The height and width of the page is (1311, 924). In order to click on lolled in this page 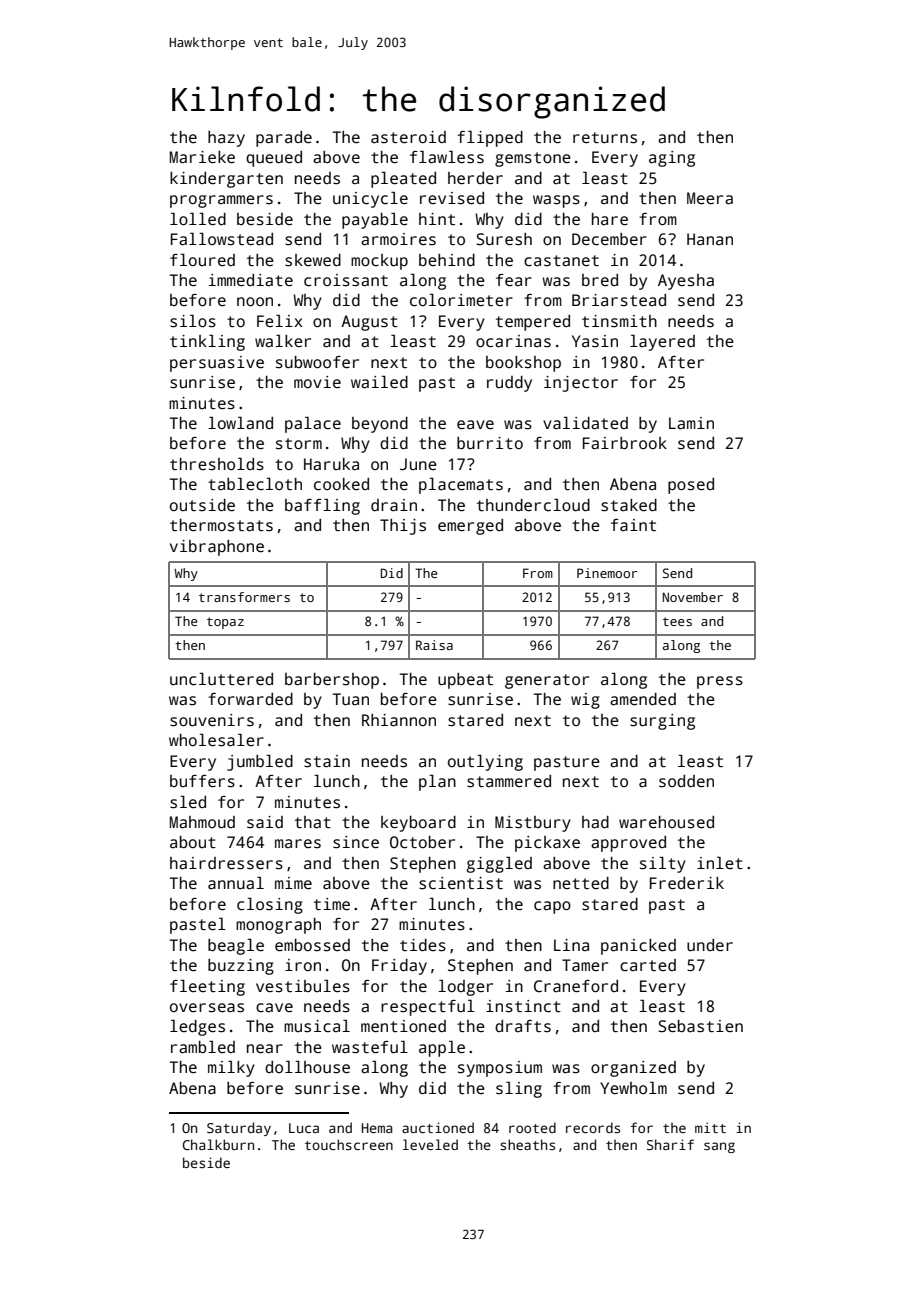, I will do `click(198, 219)`.
